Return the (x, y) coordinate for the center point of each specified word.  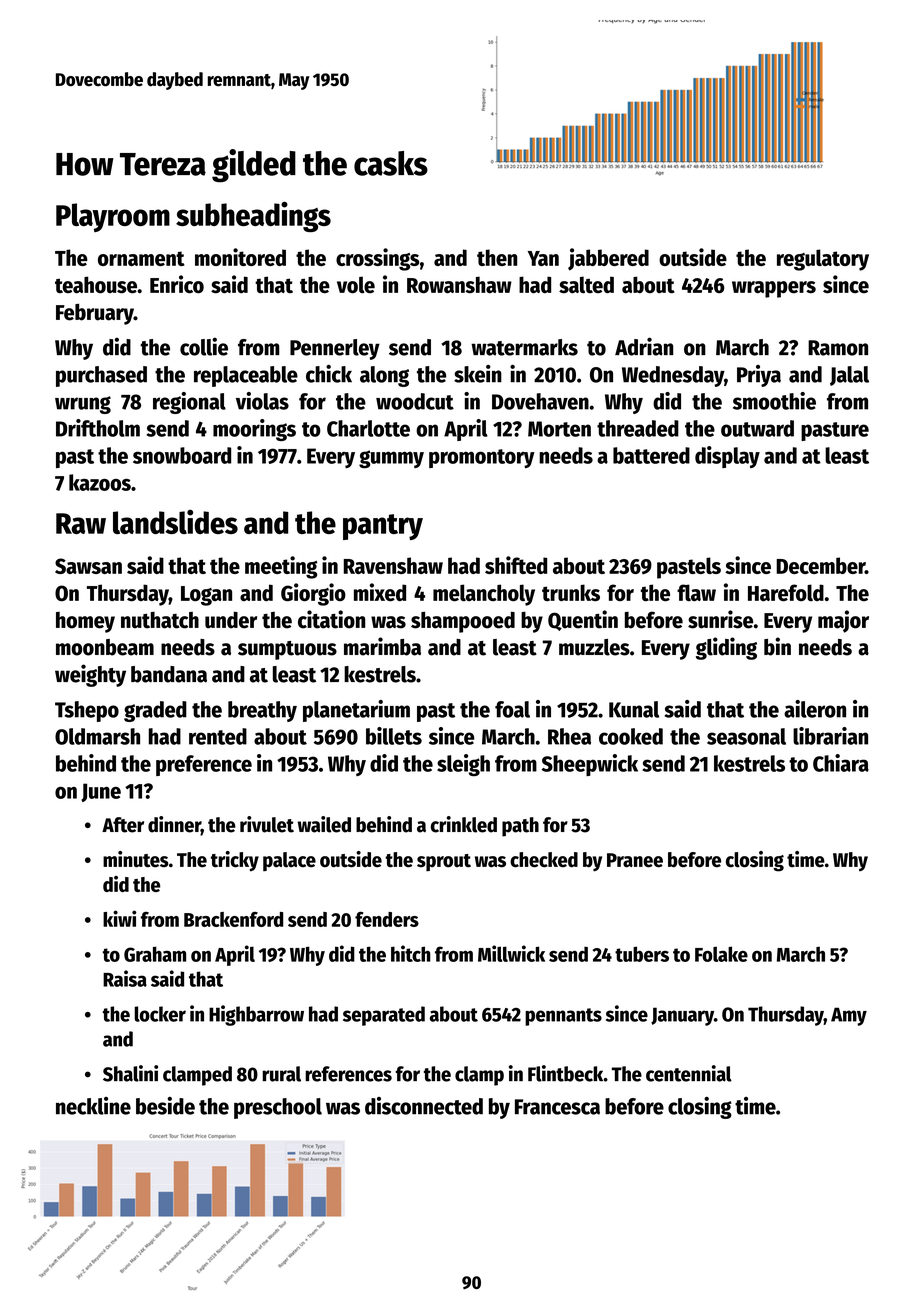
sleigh (463, 765)
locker (160, 1014)
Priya (759, 376)
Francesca (557, 1107)
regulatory (823, 260)
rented (218, 736)
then (497, 257)
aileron (815, 709)
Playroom (113, 217)
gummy (391, 459)
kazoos (100, 482)
